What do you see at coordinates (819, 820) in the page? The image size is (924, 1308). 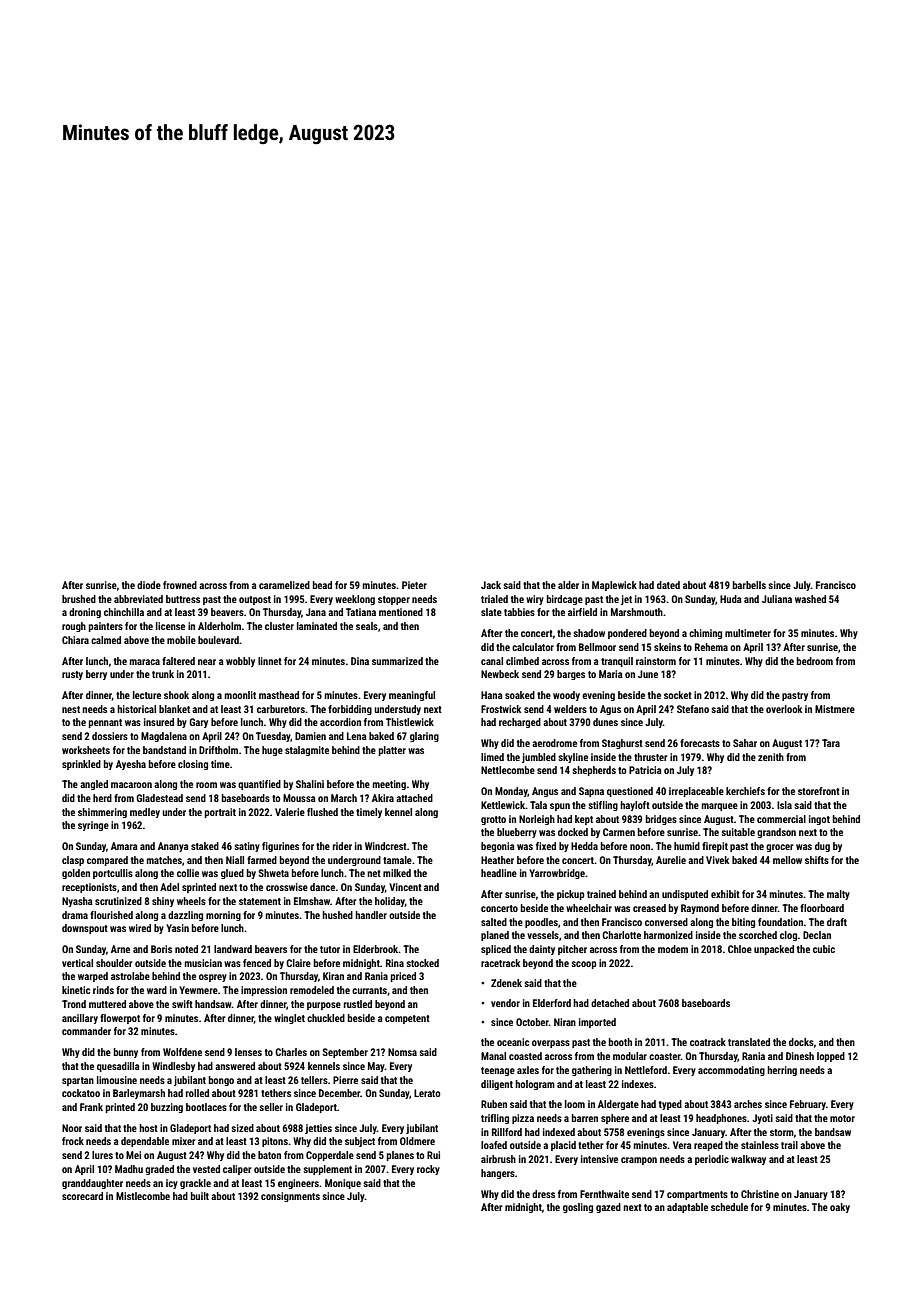 I see `ingot` at bounding box center [819, 820].
